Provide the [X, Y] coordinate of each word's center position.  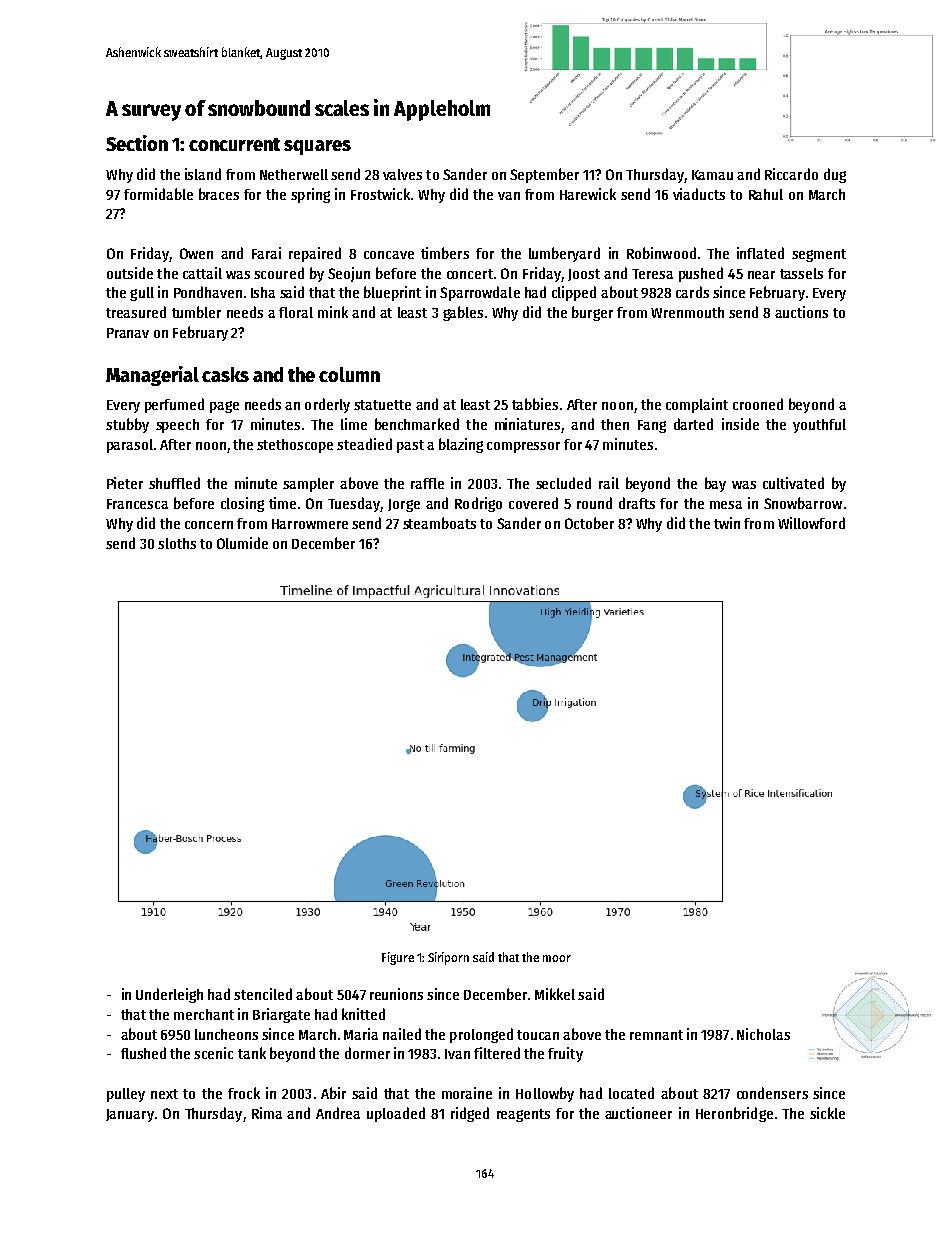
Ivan [457, 1054]
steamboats [439, 523]
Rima [267, 1113]
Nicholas [763, 1034]
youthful [819, 426]
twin [727, 523]
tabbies [535, 404]
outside [130, 273]
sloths [177, 543]
